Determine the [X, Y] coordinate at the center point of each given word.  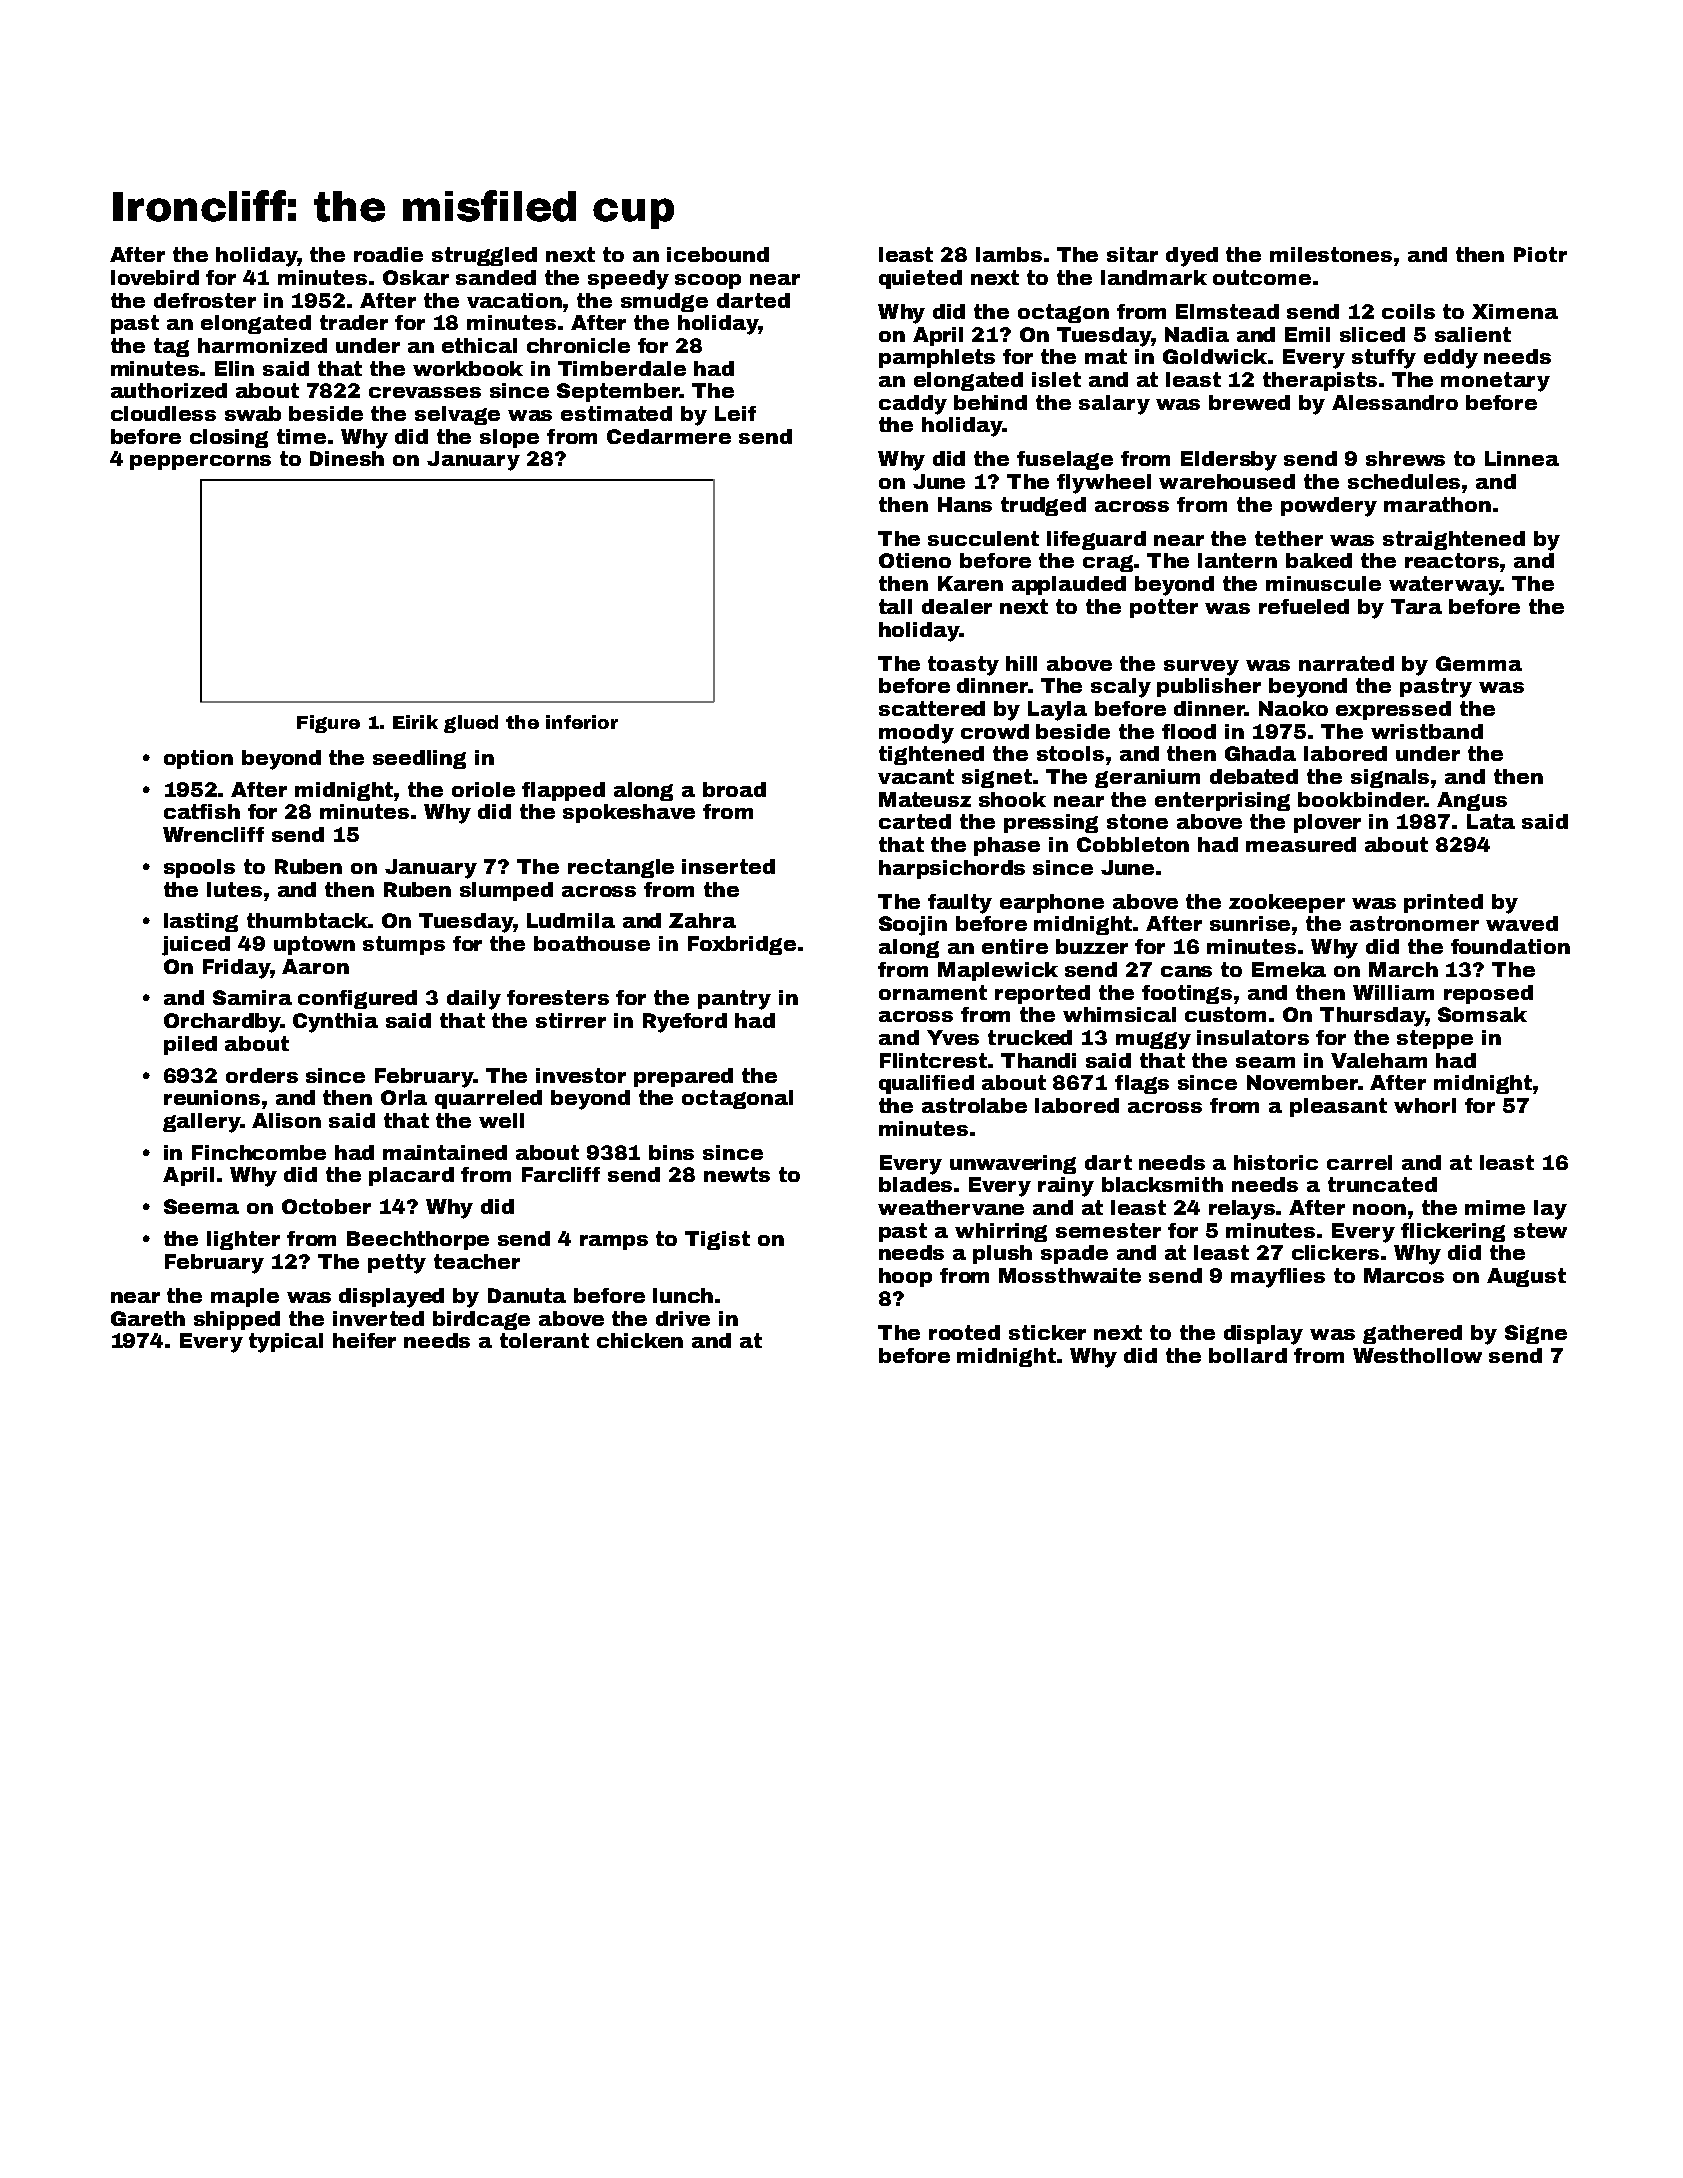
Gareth [148, 1318]
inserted [728, 866]
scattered [932, 708]
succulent [983, 538]
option [198, 759]
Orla [404, 1097]
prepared [683, 1077]
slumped [506, 891]
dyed [1192, 257]
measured [1301, 844]
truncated [1382, 1184]
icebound [718, 254]
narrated [1346, 663]
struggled [484, 256]
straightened [1454, 540]
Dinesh [347, 458]
